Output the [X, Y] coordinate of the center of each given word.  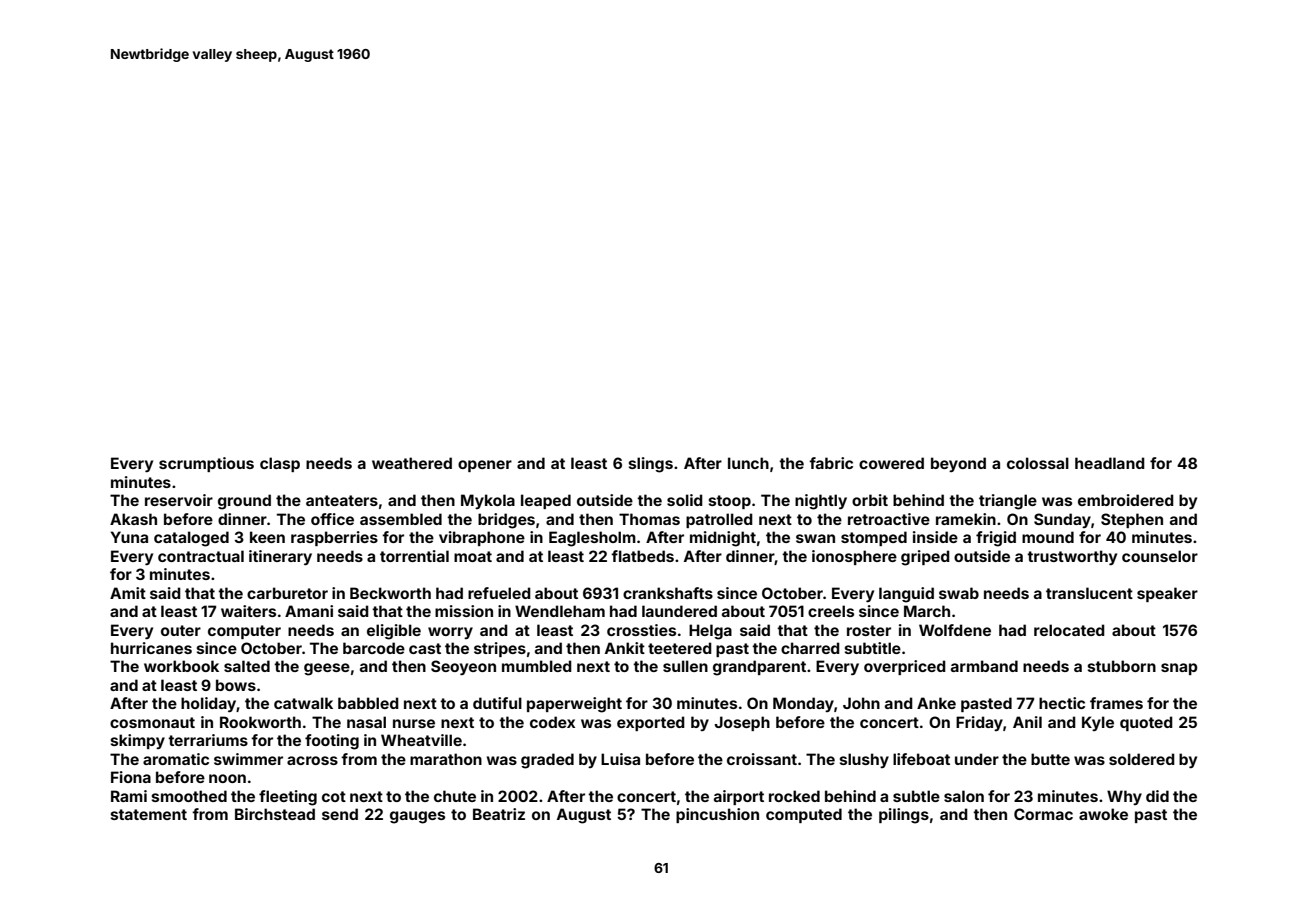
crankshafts [668, 593]
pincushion [717, 815]
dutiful [497, 703]
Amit [128, 593]
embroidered [1126, 500]
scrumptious [206, 464]
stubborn [1122, 666]
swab [959, 593]
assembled [401, 519]
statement [149, 814]
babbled [368, 703]
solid [685, 500]
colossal [1038, 463]
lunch [748, 463]
